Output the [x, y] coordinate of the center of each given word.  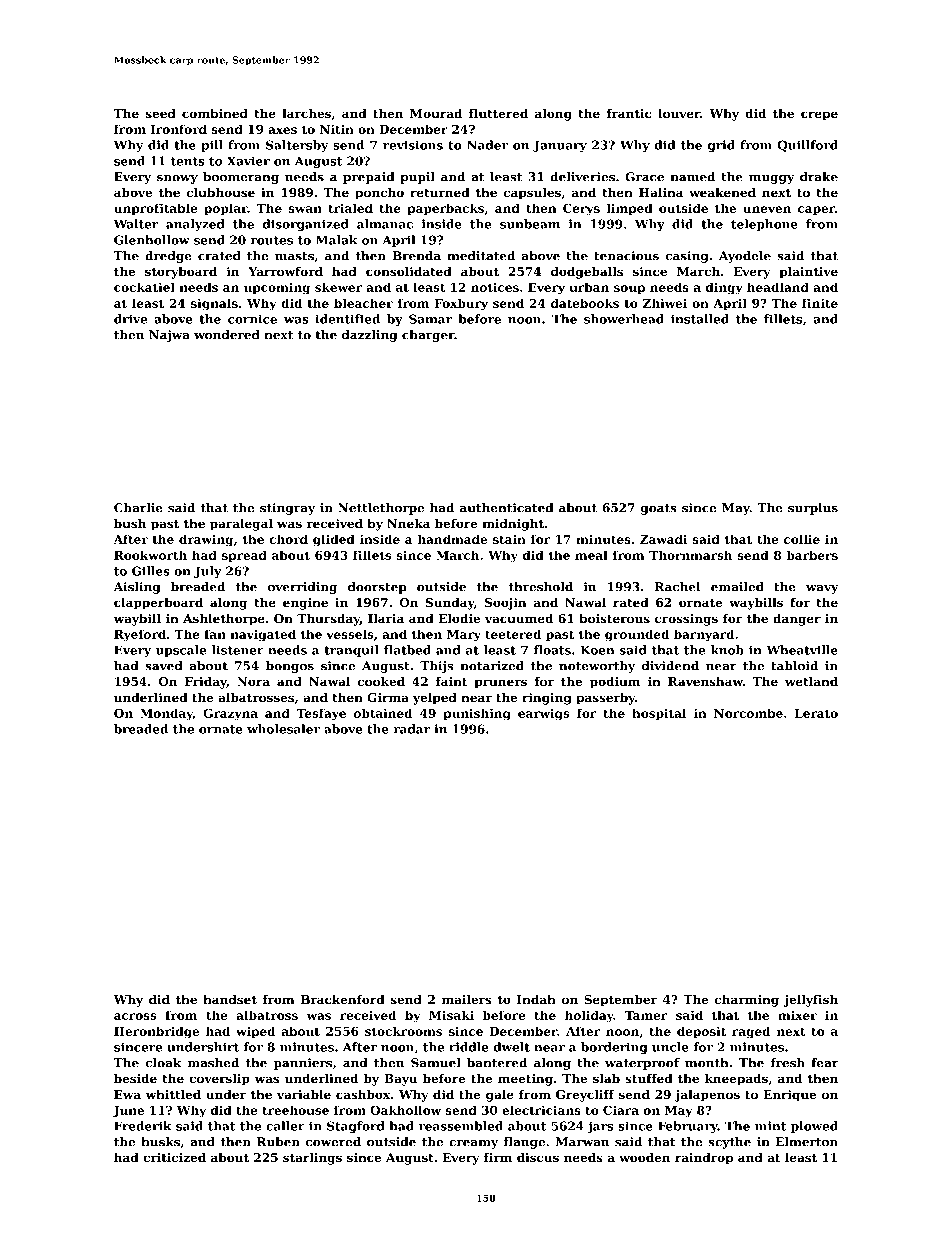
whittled [173, 1094]
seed [161, 113]
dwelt [511, 1047]
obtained [383, 713]
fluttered [498, 113]
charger [428, 336]
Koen [597, 650]
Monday [166, 714]
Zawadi [663, 539]
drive [130, 319]
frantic [629, 113]
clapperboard [158, 604]
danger [797, 620]
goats [659, 509]
